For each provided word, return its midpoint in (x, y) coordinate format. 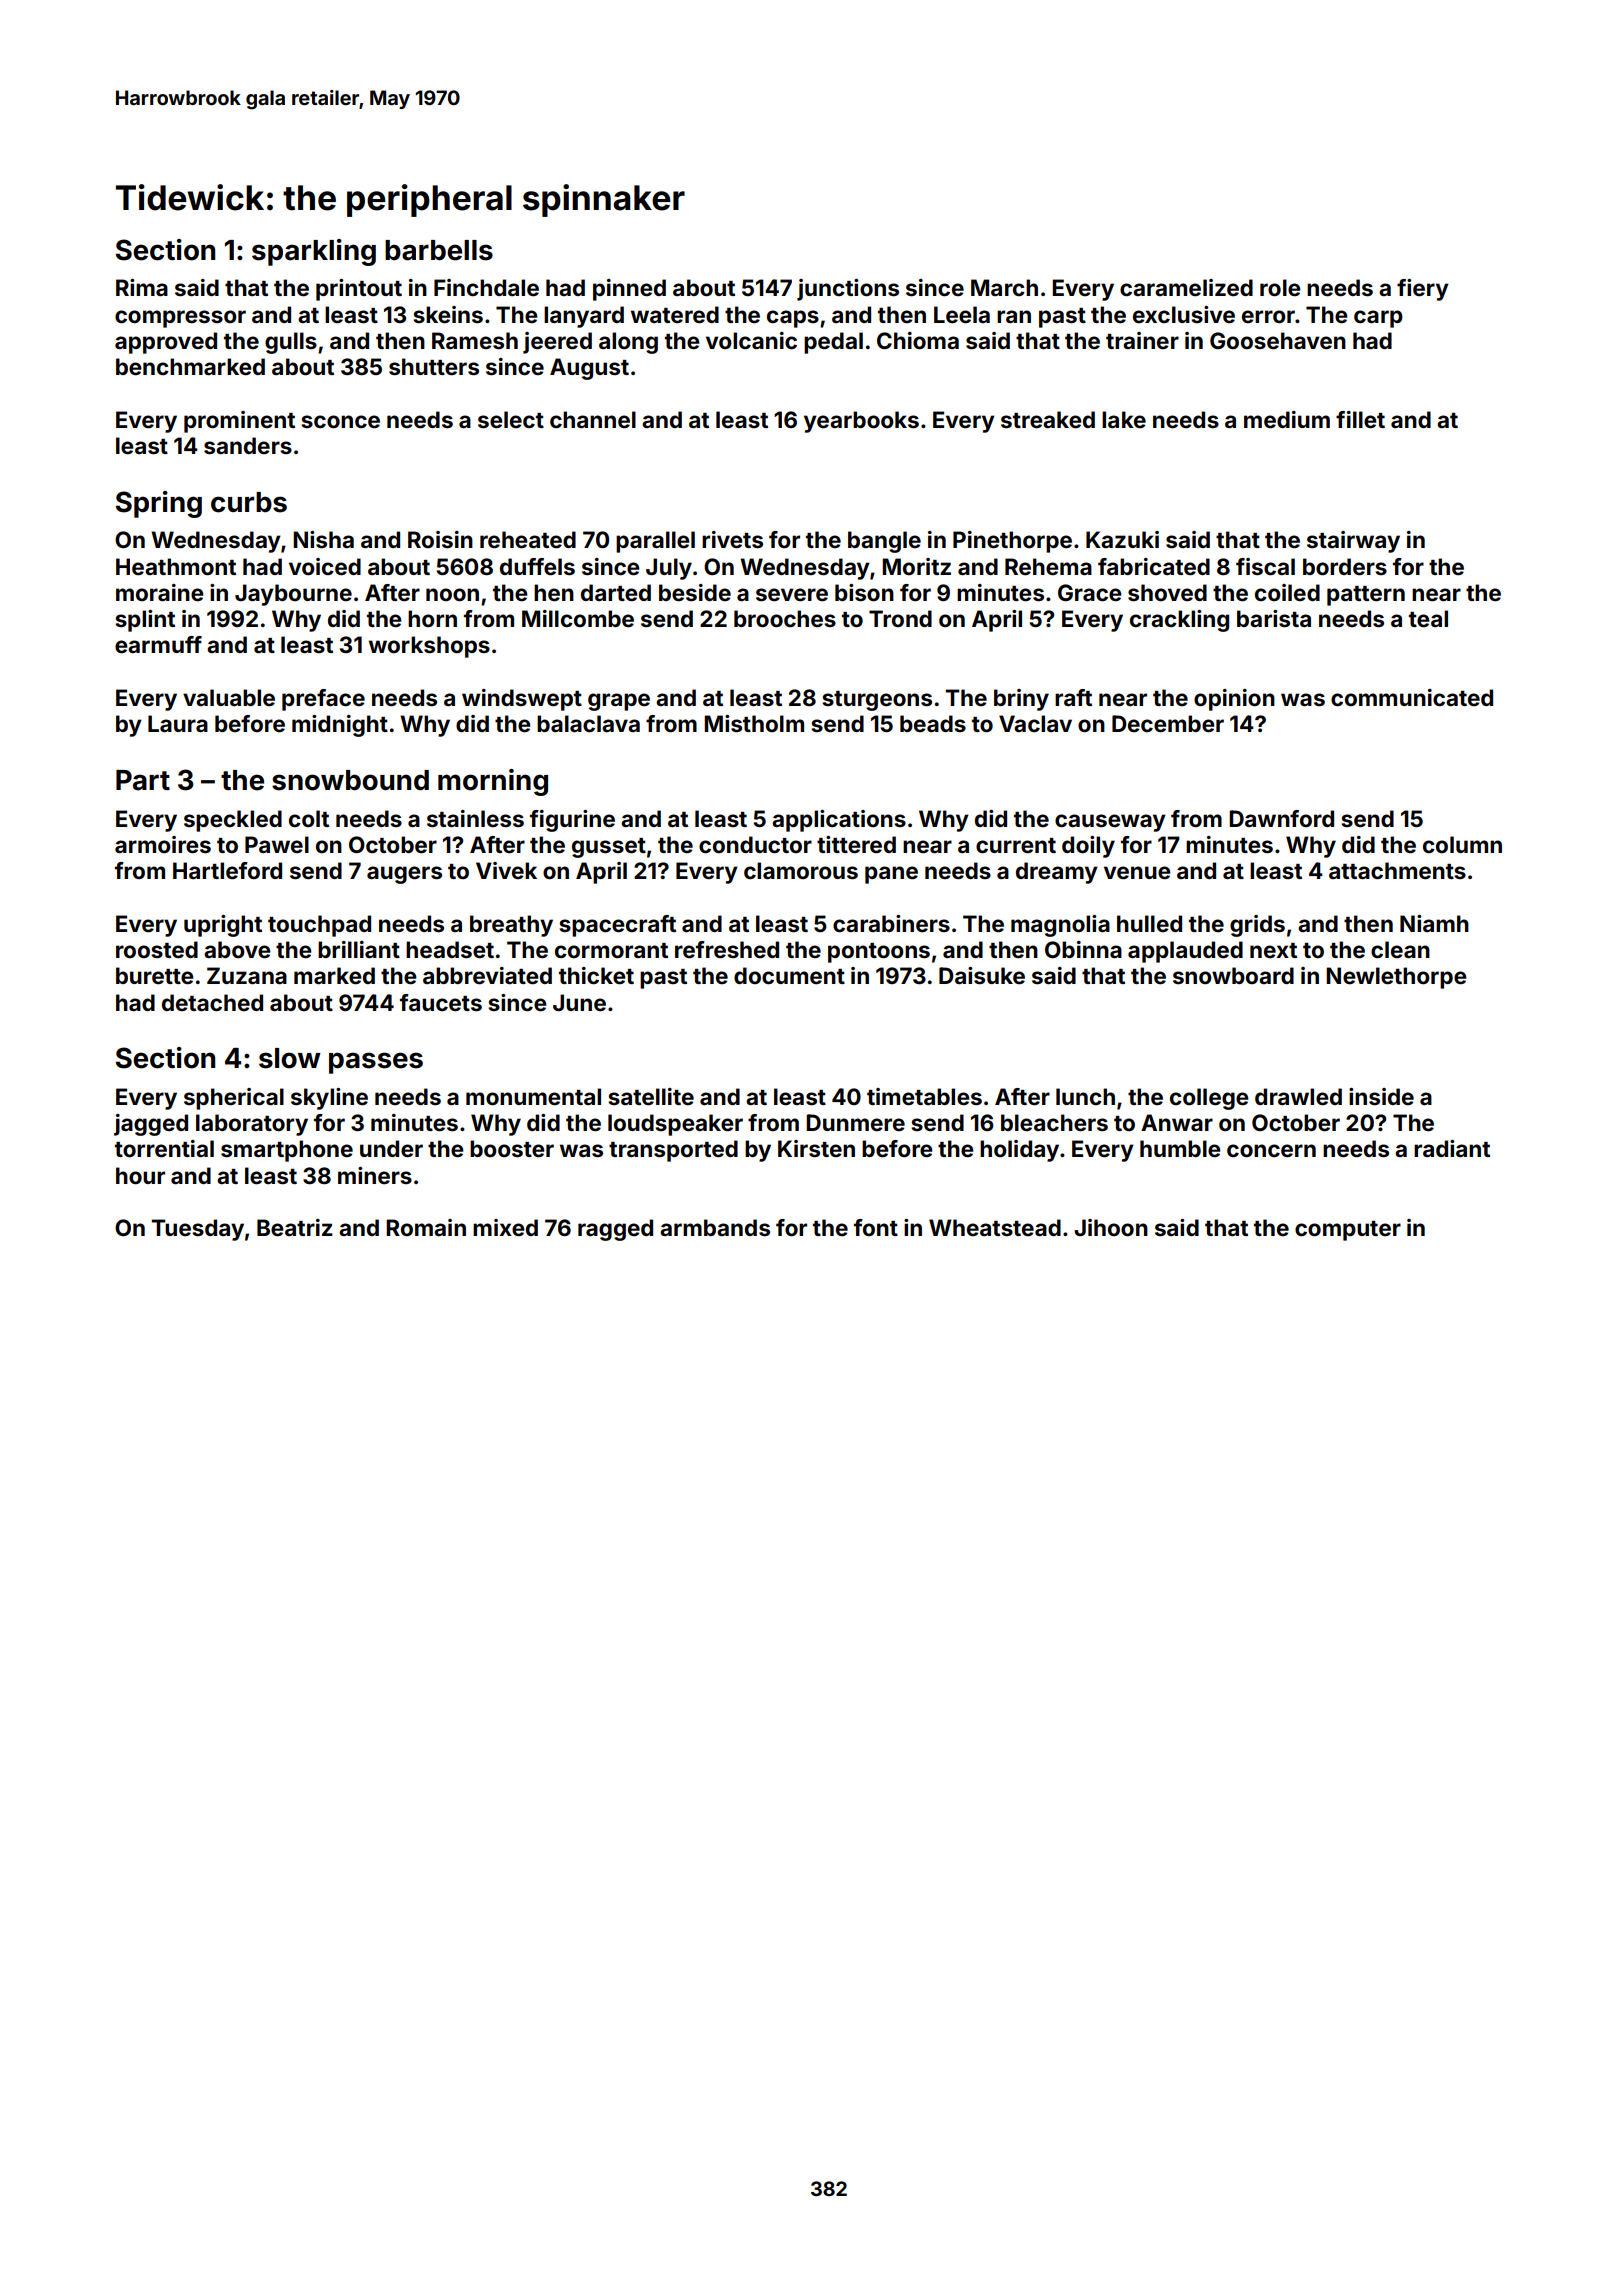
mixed (505, 1227)
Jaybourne (293, 595)
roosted (157, 949)
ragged (615, 1230)
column (1462, 844)
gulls (291, 343)
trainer (1142, 340)
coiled (1287, 592)
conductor (755, 844)
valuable (229, 697)
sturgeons (877, 701)
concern (1271, 1150)
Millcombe (578, 618)
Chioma (918, 340)
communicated (1412, 697)
